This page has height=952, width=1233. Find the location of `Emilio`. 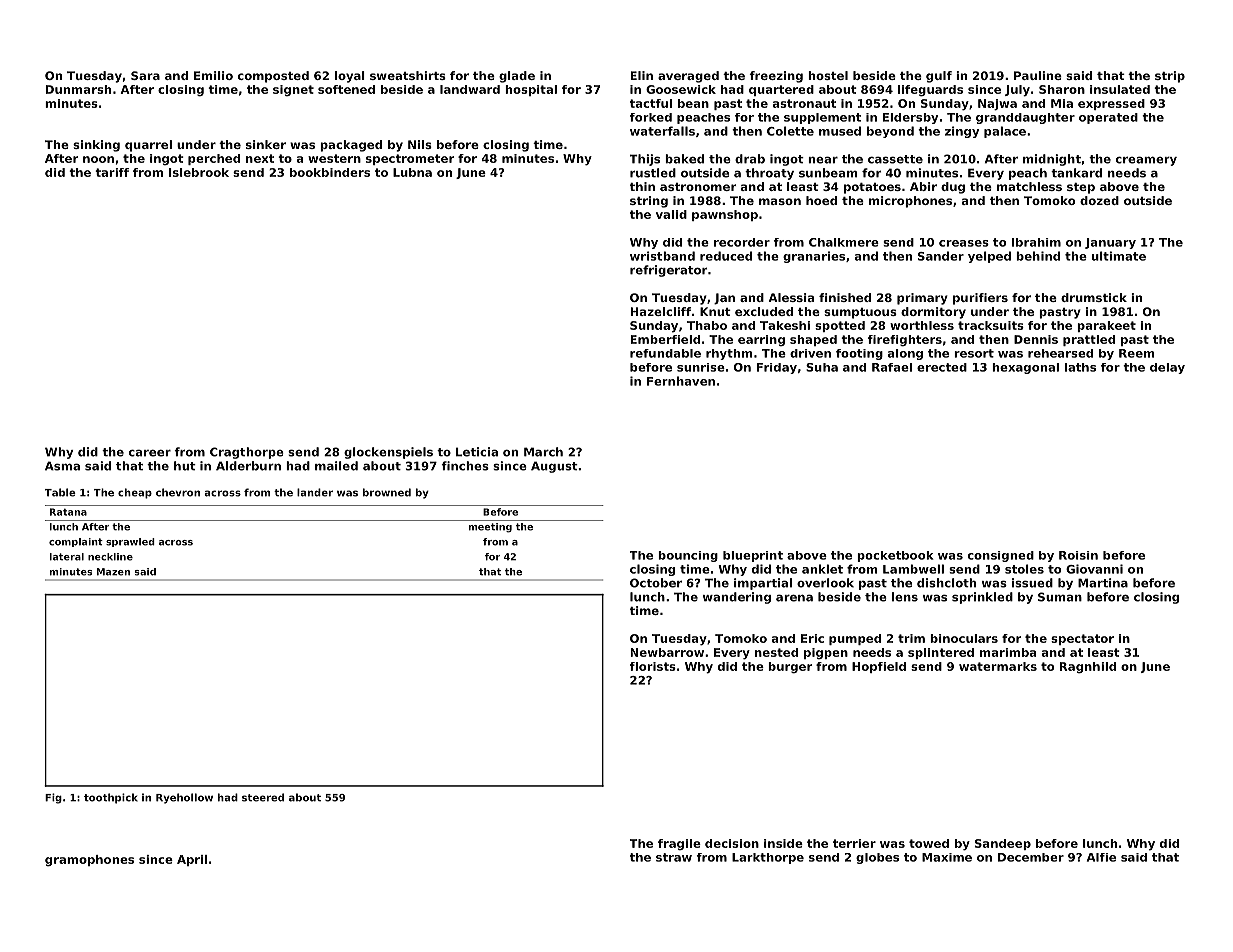

Emilio is located at coordinates (213, 75).
